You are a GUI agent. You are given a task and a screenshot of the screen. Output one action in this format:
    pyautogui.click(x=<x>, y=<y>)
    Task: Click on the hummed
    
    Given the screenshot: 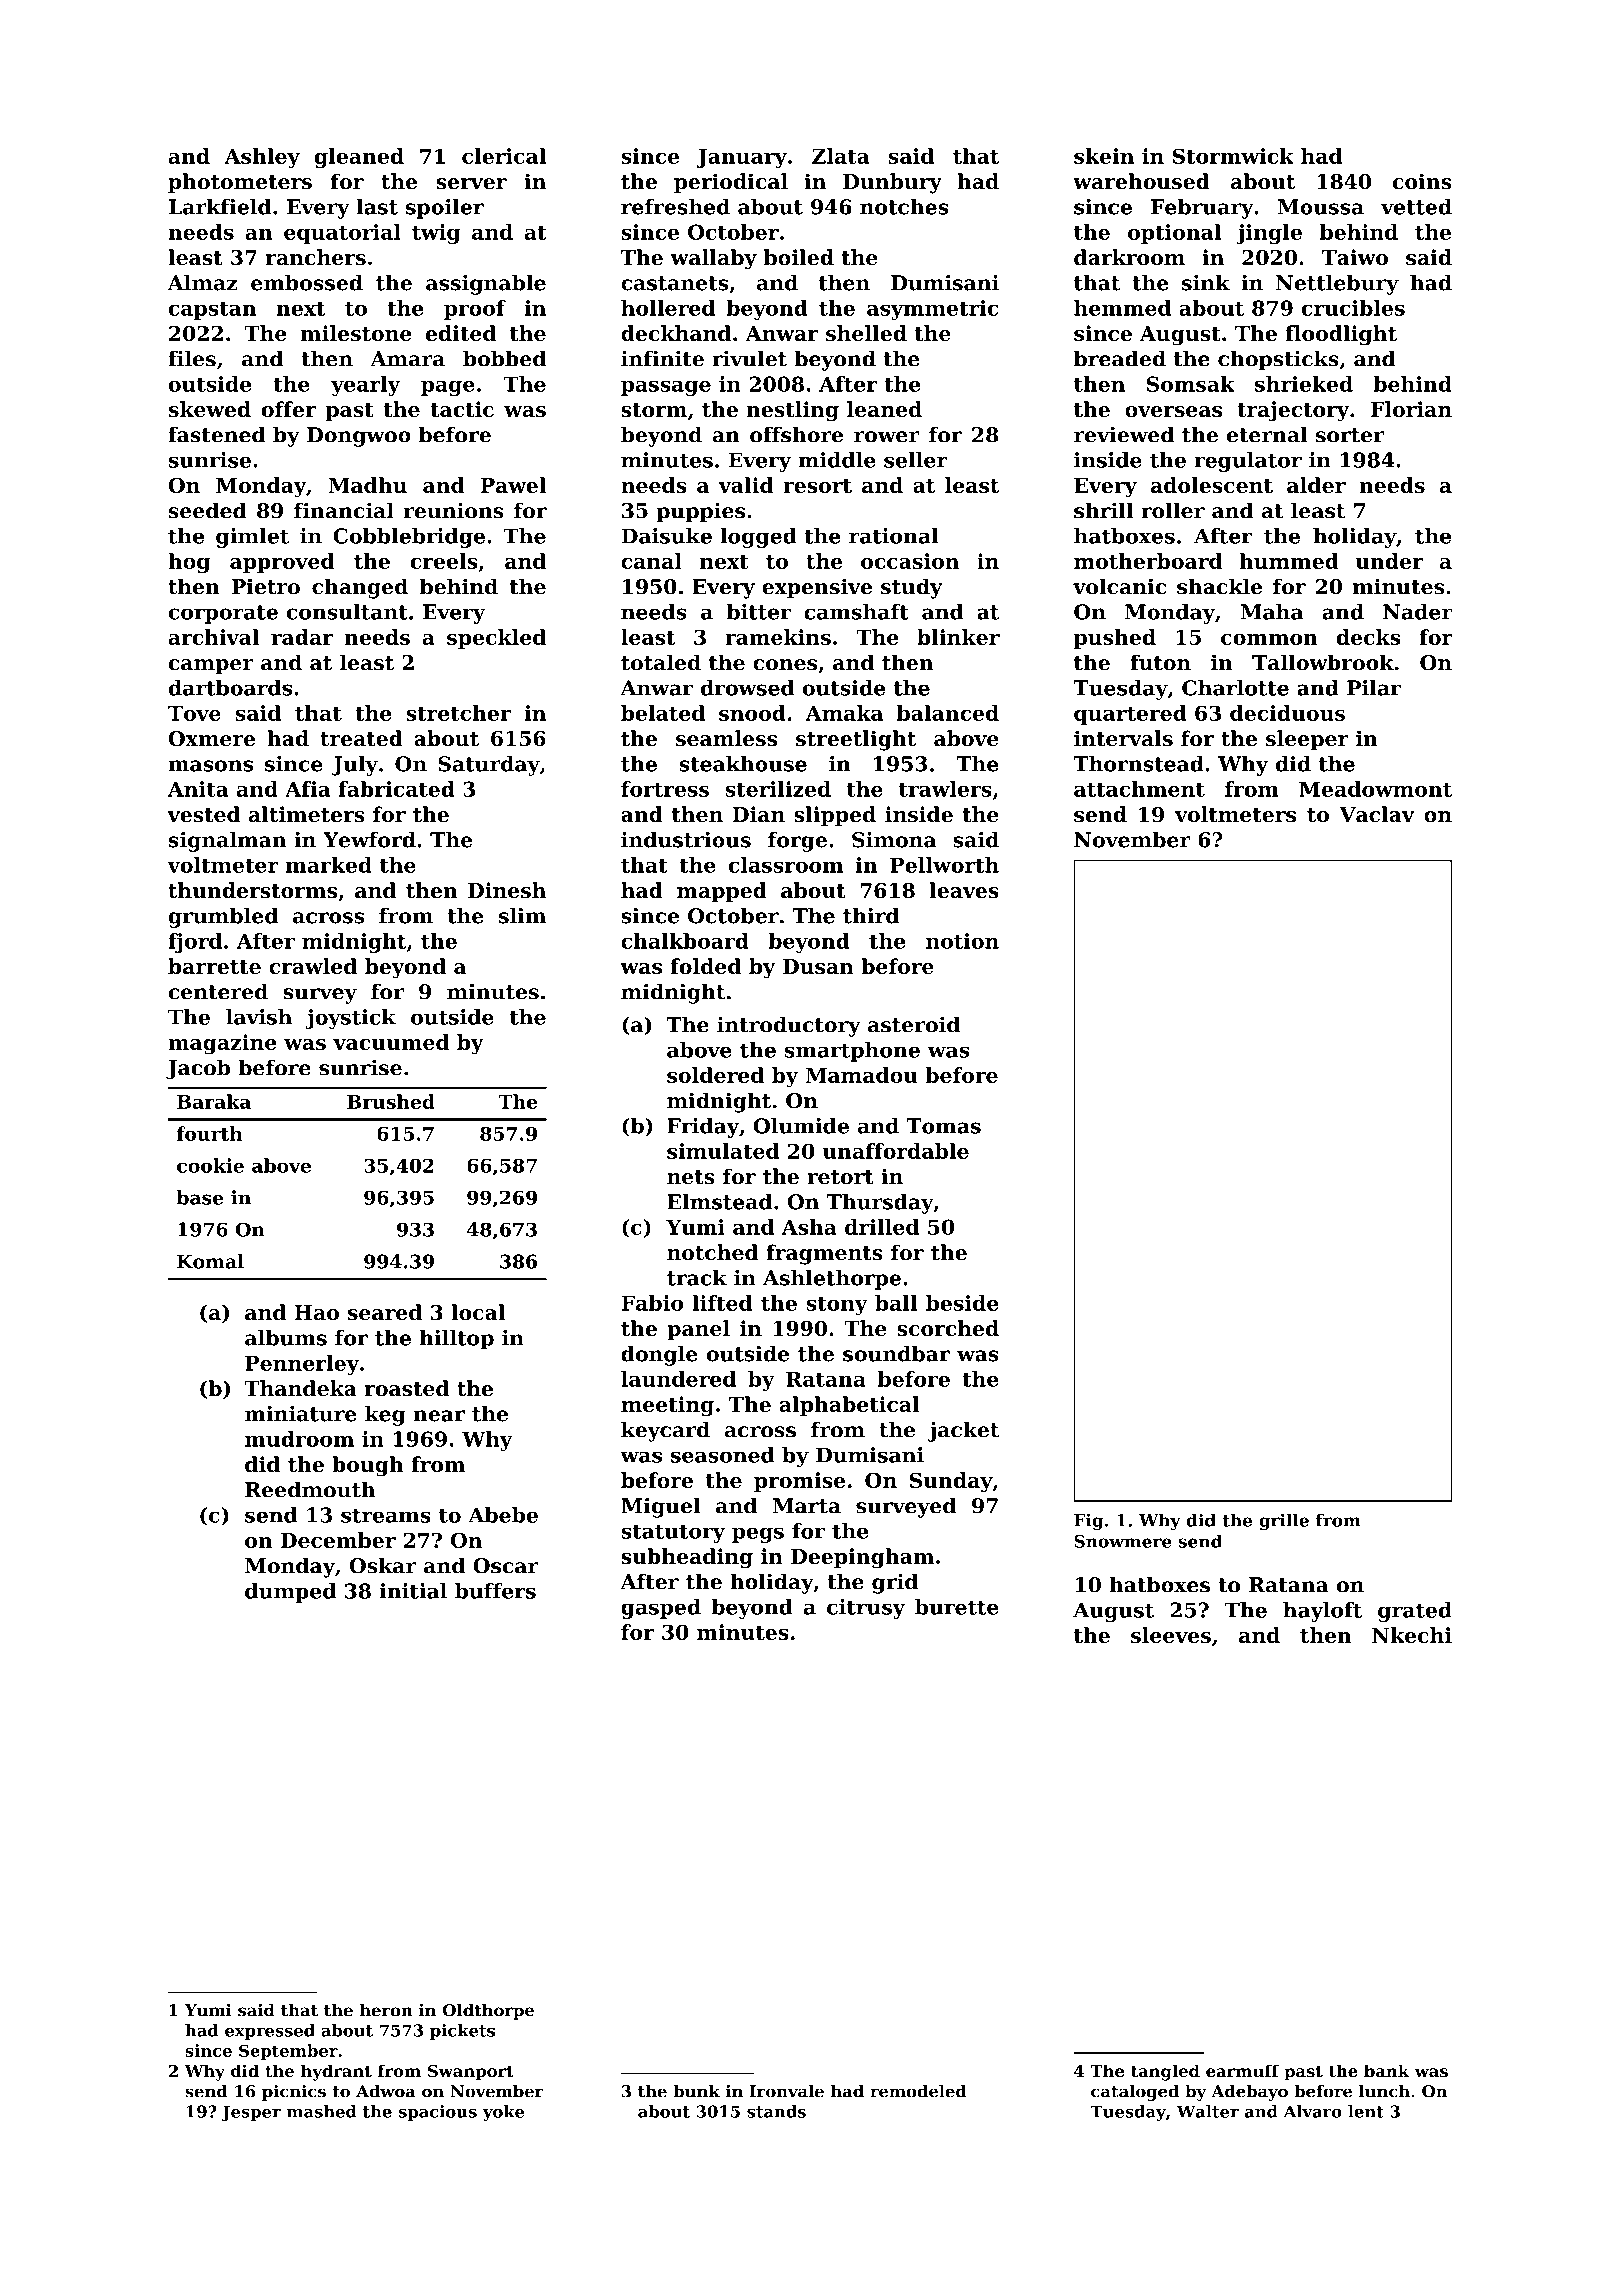 What is the action you would take?
    pyautogui.click(x=1289, y=561)
